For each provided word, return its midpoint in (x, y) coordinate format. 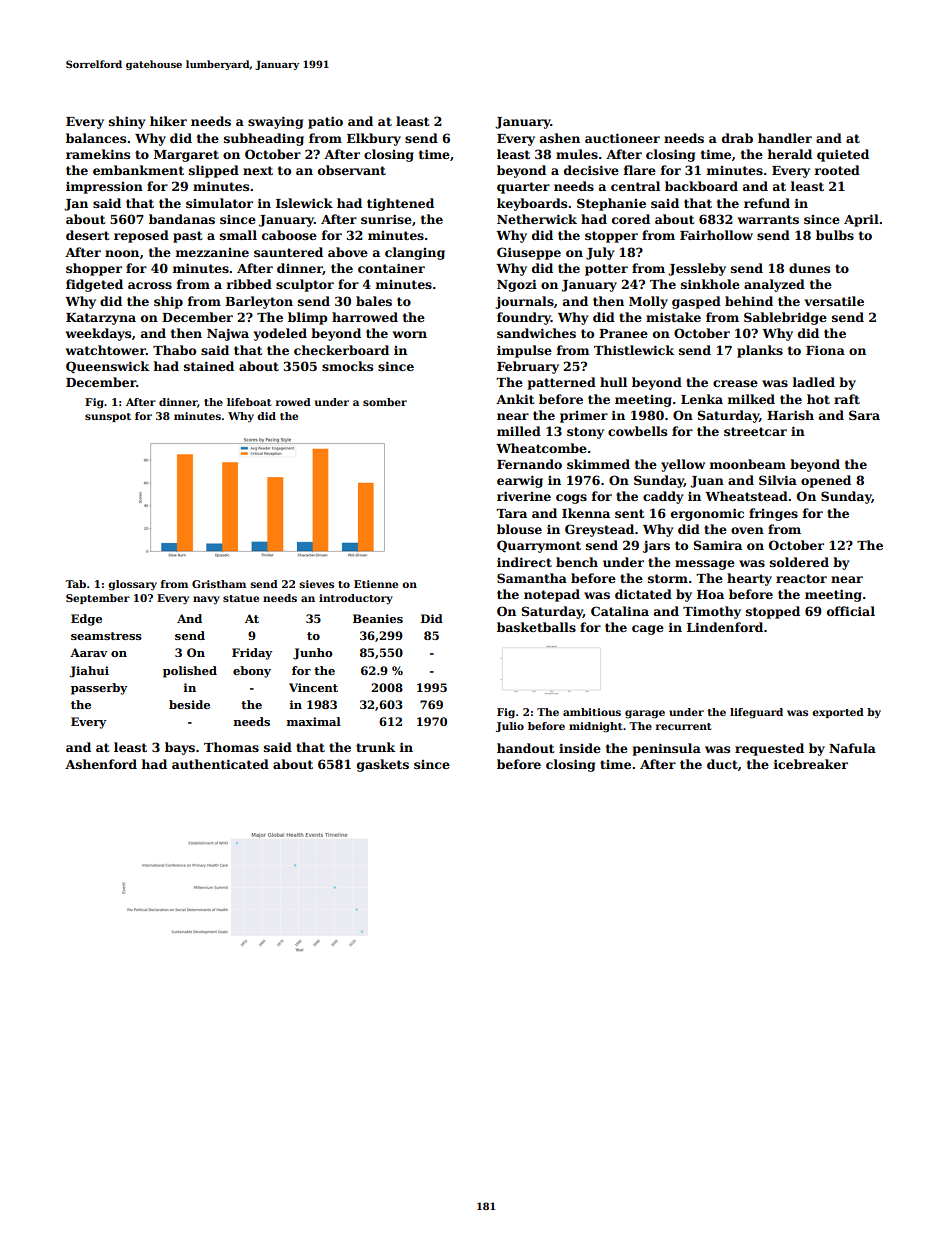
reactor (801, 578)
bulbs (835, 235)
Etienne (376, 584)
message (705, 565)
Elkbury (374, 139)
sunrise (386, 219)
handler (785, 138)
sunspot (108, 417)
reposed (141, 236)
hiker (168, 121)
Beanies (378, 618)
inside (580, 748)
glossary (132, 585)
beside (189, 704)
